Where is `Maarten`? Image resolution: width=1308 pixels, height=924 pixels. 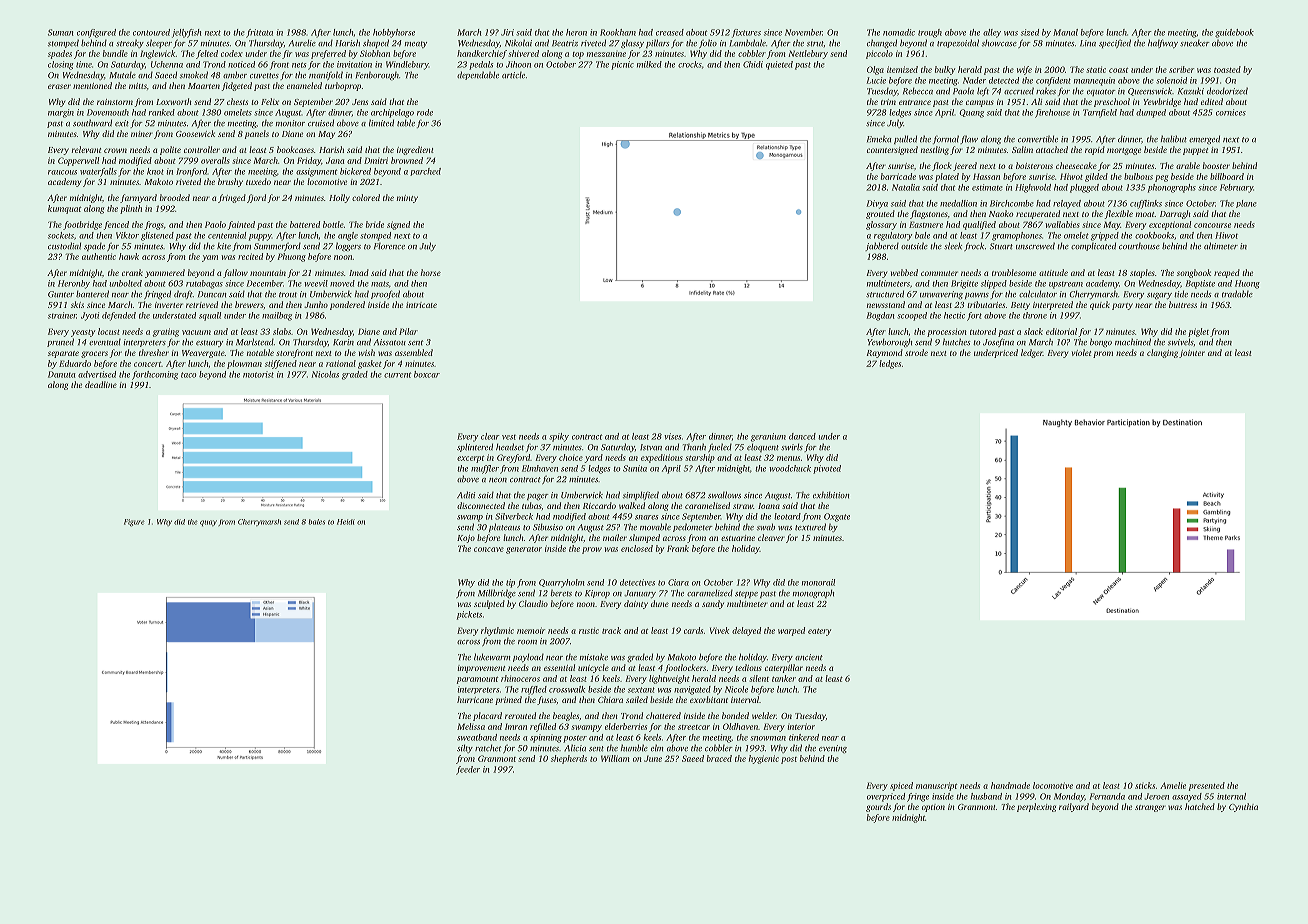 Maarten is located at coordinates (204, 86).
